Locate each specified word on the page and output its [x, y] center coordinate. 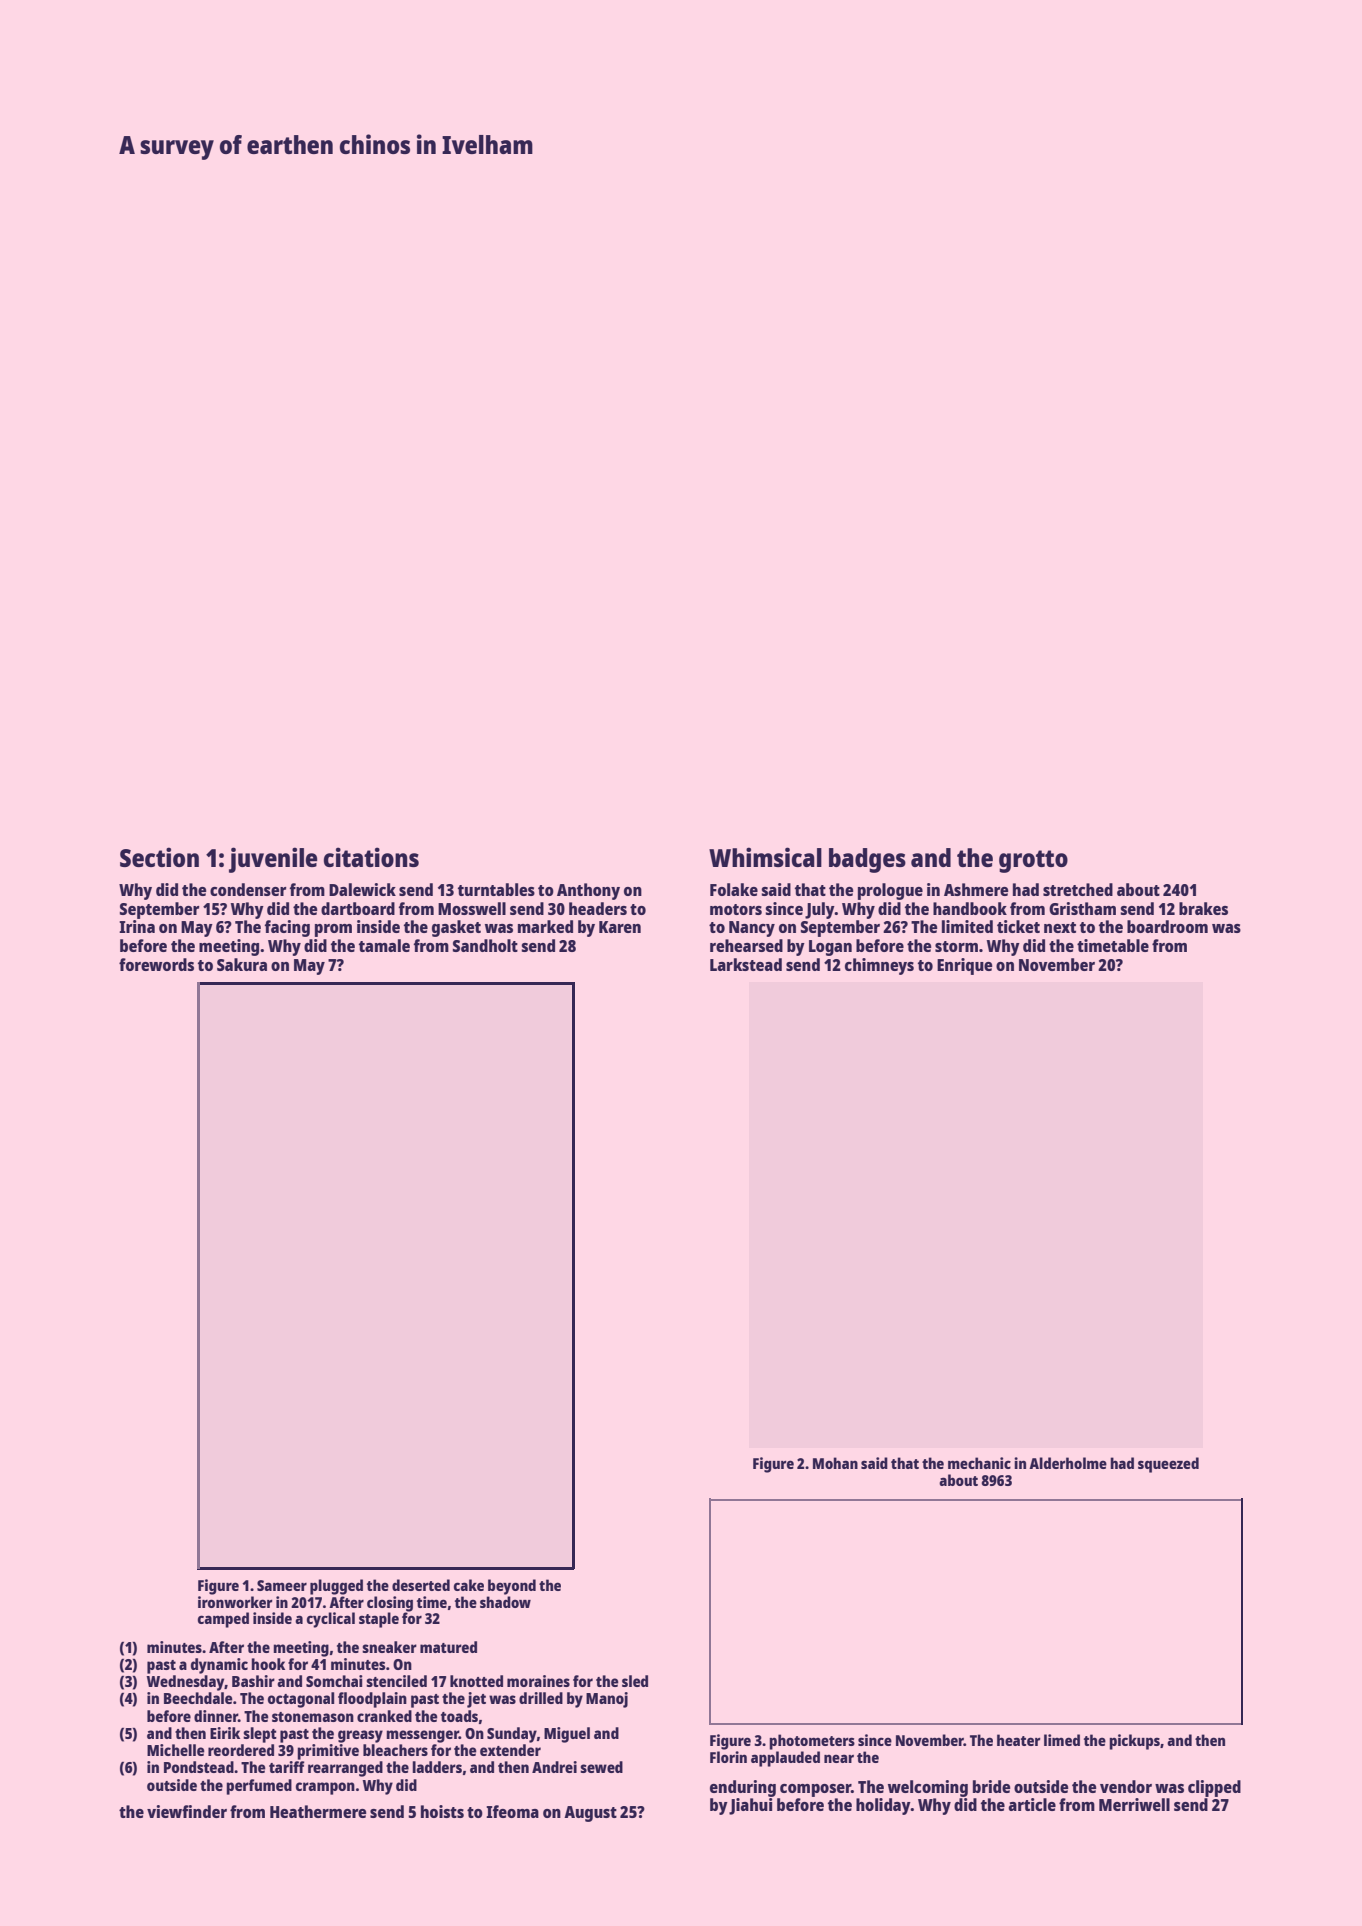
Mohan [835, 1463]
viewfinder [187, 1811]
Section [159, 857]
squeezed [1168, 1465]
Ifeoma [512, 1811]
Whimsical [765, 857]
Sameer [282, 1585]
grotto [1033, 861]
